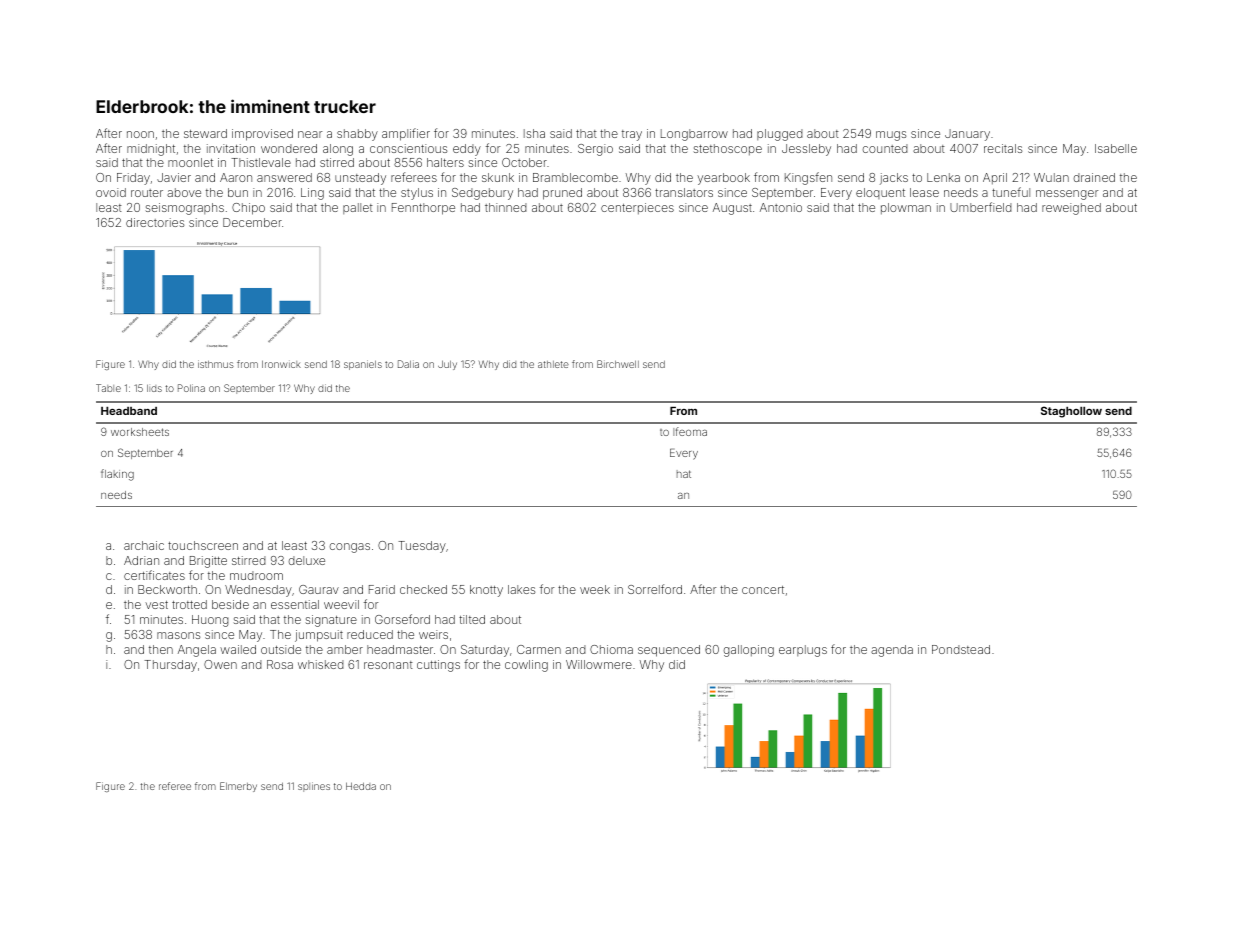 Image resolution: width=1233 pixels, height=952 pixels. I want to click on directories, so click(155, 222).
